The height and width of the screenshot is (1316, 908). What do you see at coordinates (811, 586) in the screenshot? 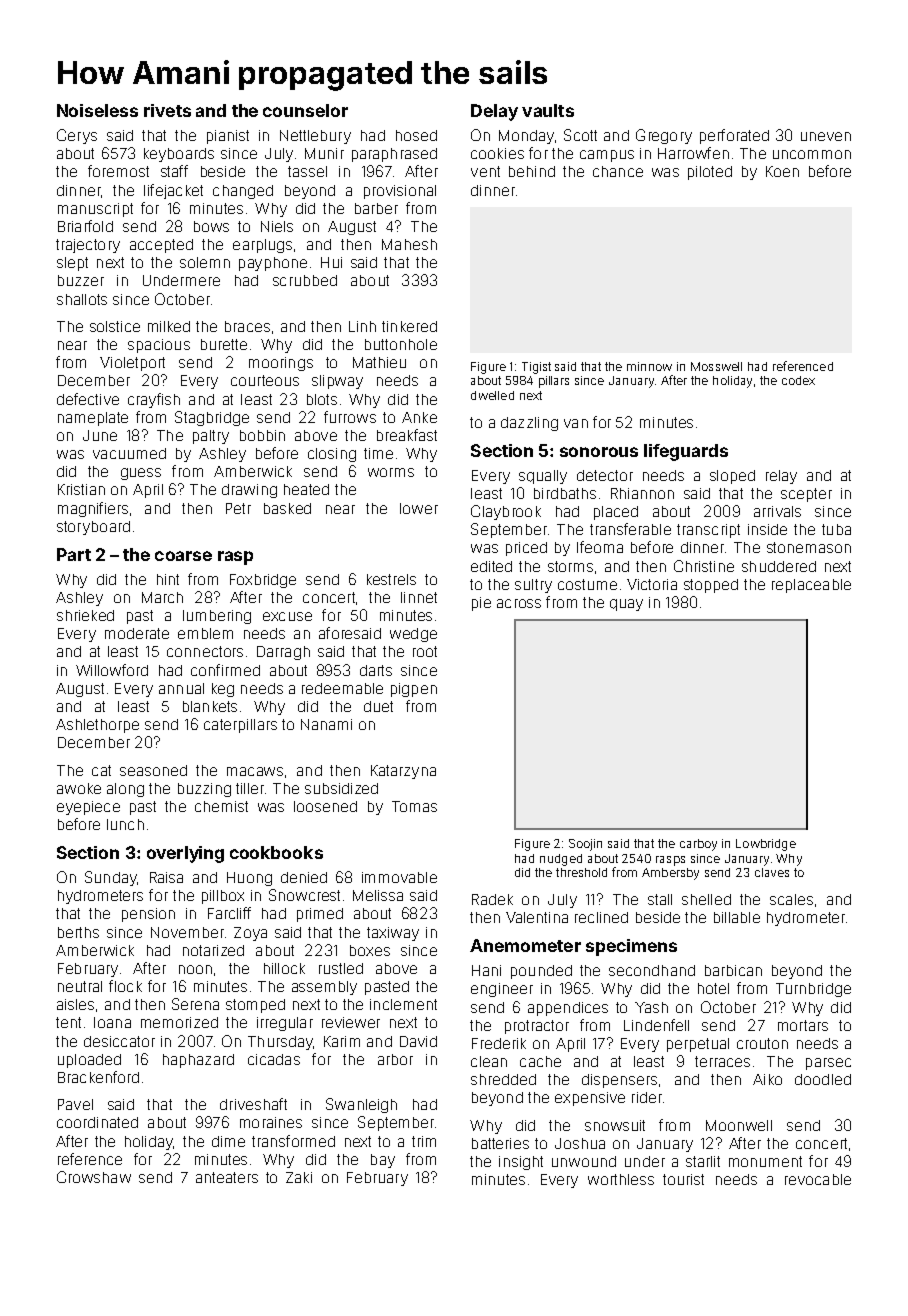
I see `replaceable` at bounding box center [811, 586].
